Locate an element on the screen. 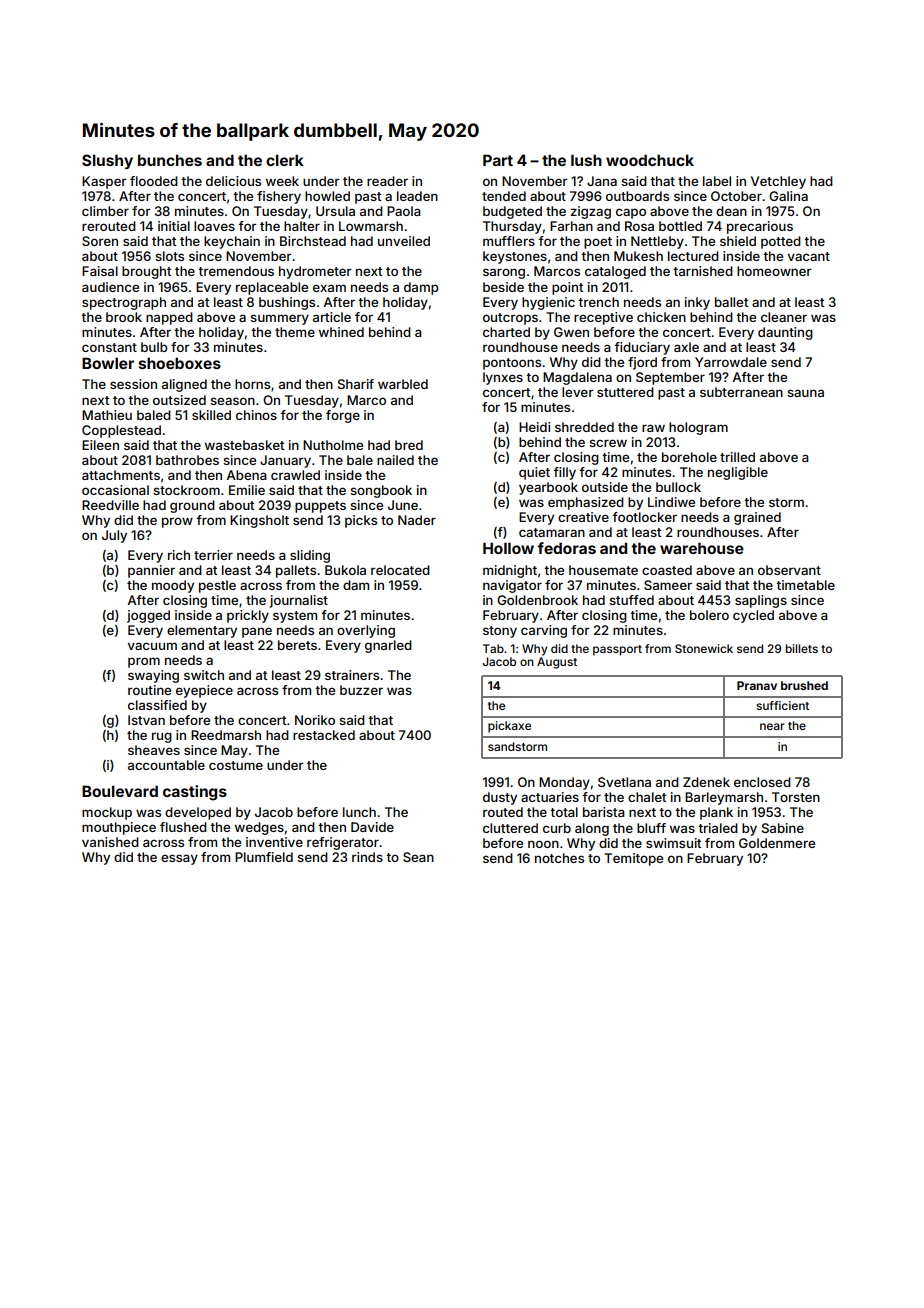 The width and height of the screenshot is (924, 1308). Part is located at coordinates (498, 160).
